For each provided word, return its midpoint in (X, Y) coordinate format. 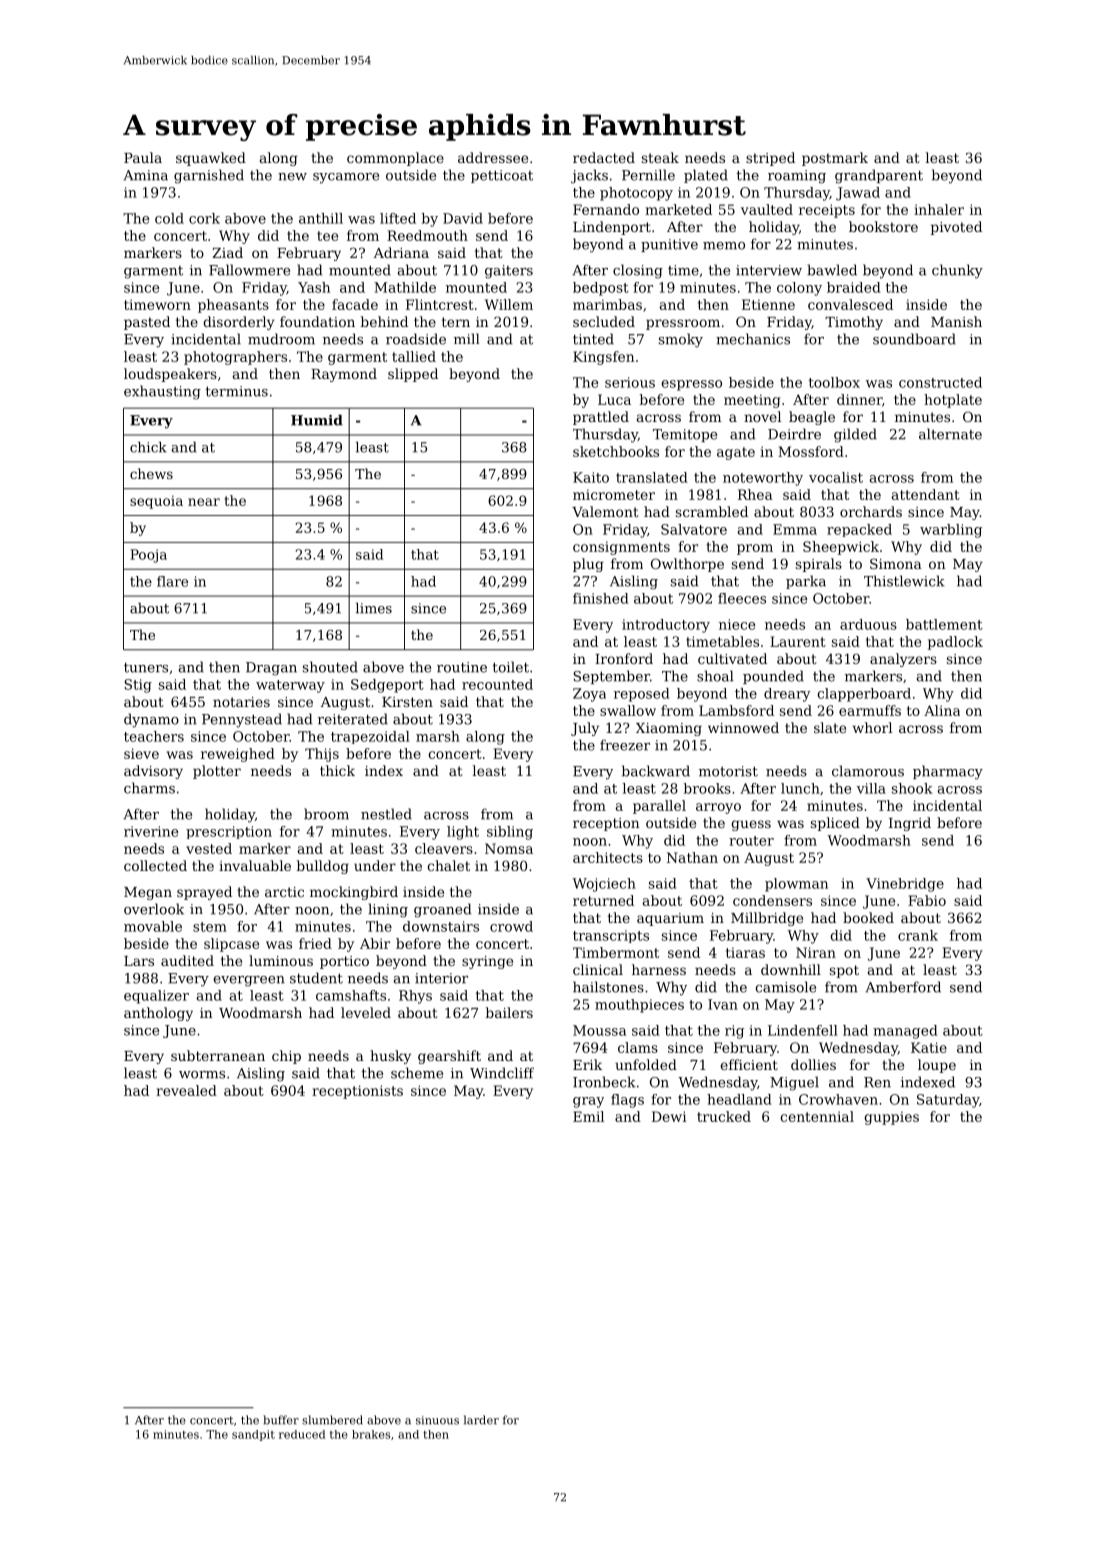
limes (374, 608)
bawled (832, 270)
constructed (940, 382)
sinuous (437, 1420)
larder (481, 1420)
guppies (891, 1118)
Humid (317, 420)
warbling (951, 531)
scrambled (712, 511)
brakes (371, 1434)
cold (169, 218)
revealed (186, 1090)
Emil (588, 1116)
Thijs (322, 755)
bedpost (601, 289)
